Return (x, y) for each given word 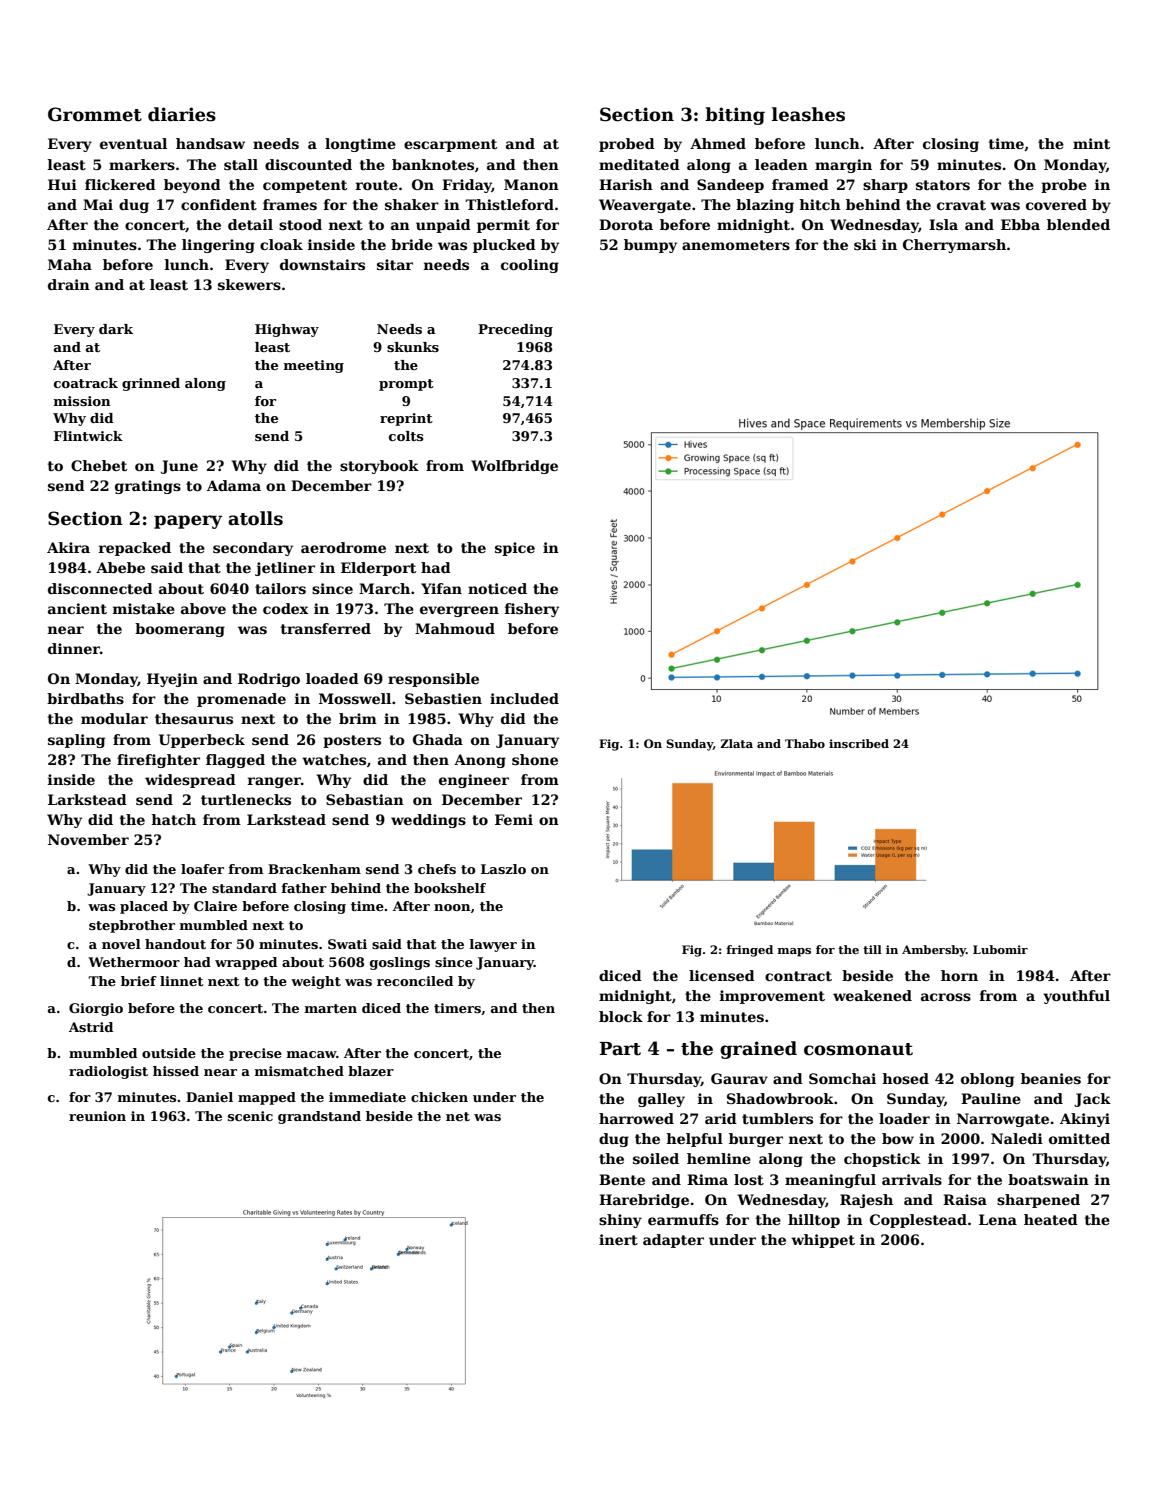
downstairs (322, 264)
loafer (202, 869)
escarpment (450, 145)
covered (1056, 204)
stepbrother (132, 926)
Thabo (805, 743)
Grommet (95, 114)
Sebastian (365, 799)
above (203, 608)
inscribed (859, 743)
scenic (250, 1116)
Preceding (515, 330)
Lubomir (1000, 949)
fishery (532, 610)
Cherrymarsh (954, 246)
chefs (437, 869)
